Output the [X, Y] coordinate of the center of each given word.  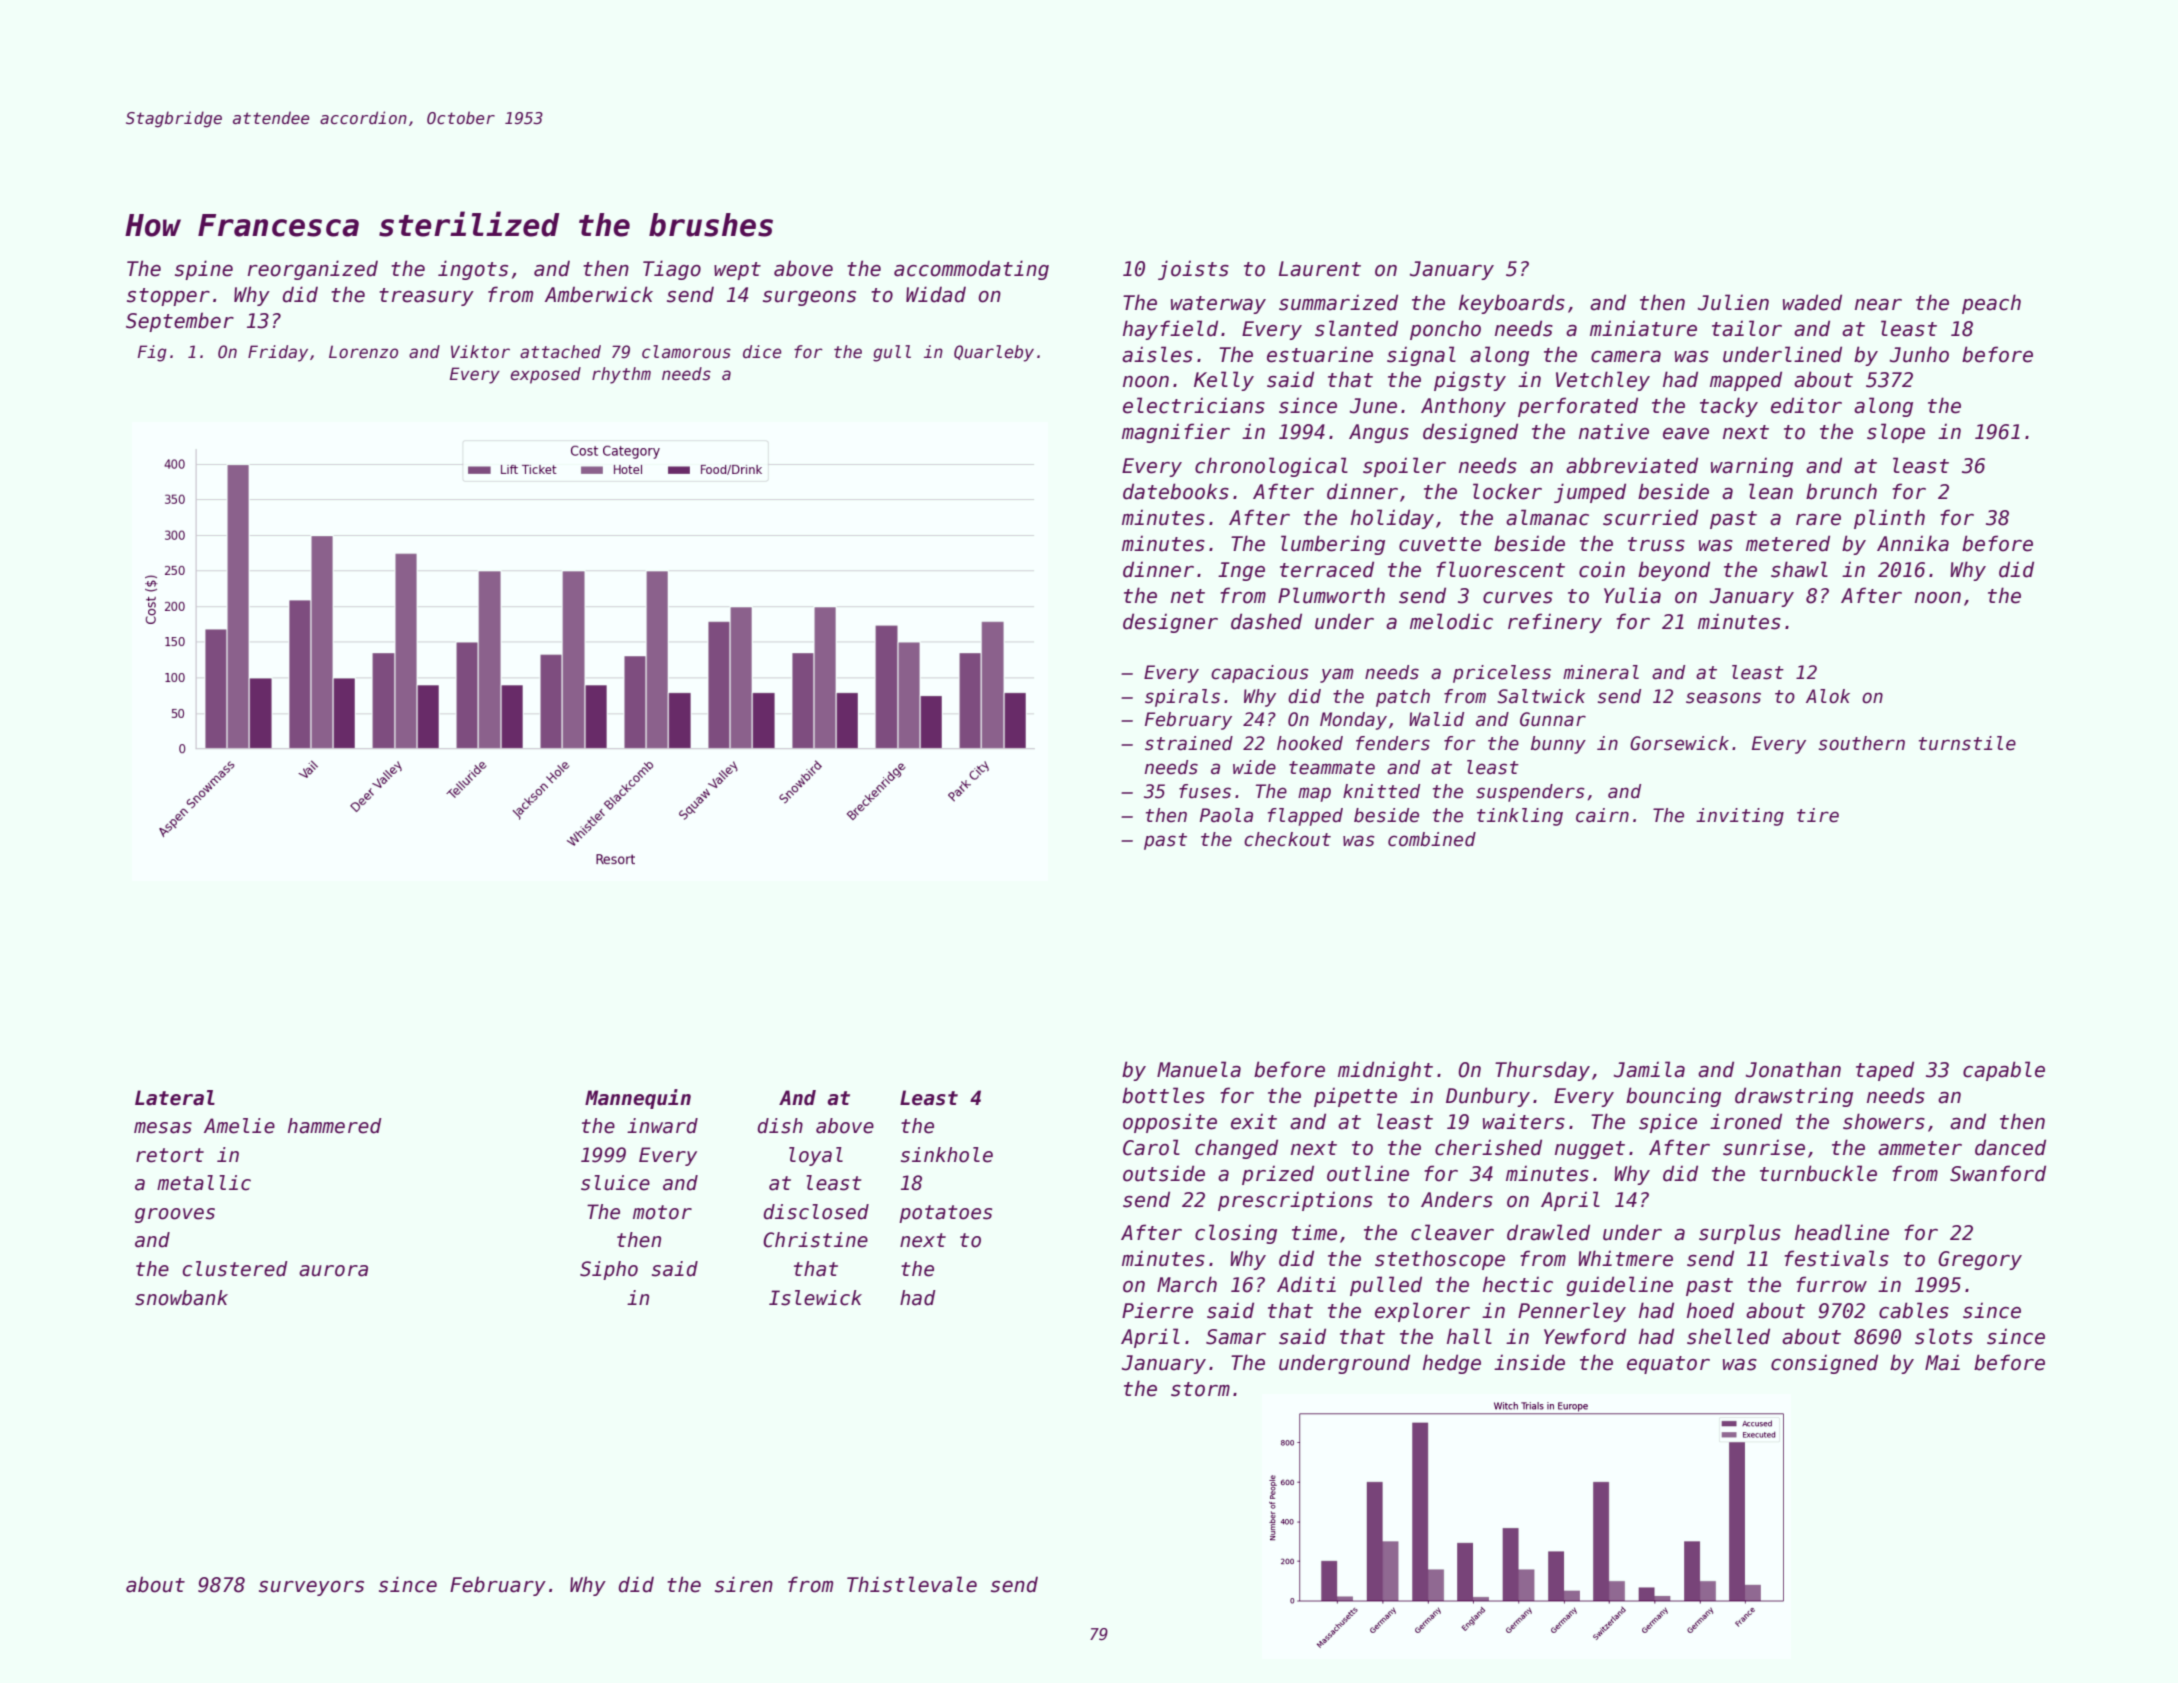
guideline [1619, 1286]
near [1878, 305]
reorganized [313, 270]
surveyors [311, 1588]
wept [737, 271]
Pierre [1157, 1310]
